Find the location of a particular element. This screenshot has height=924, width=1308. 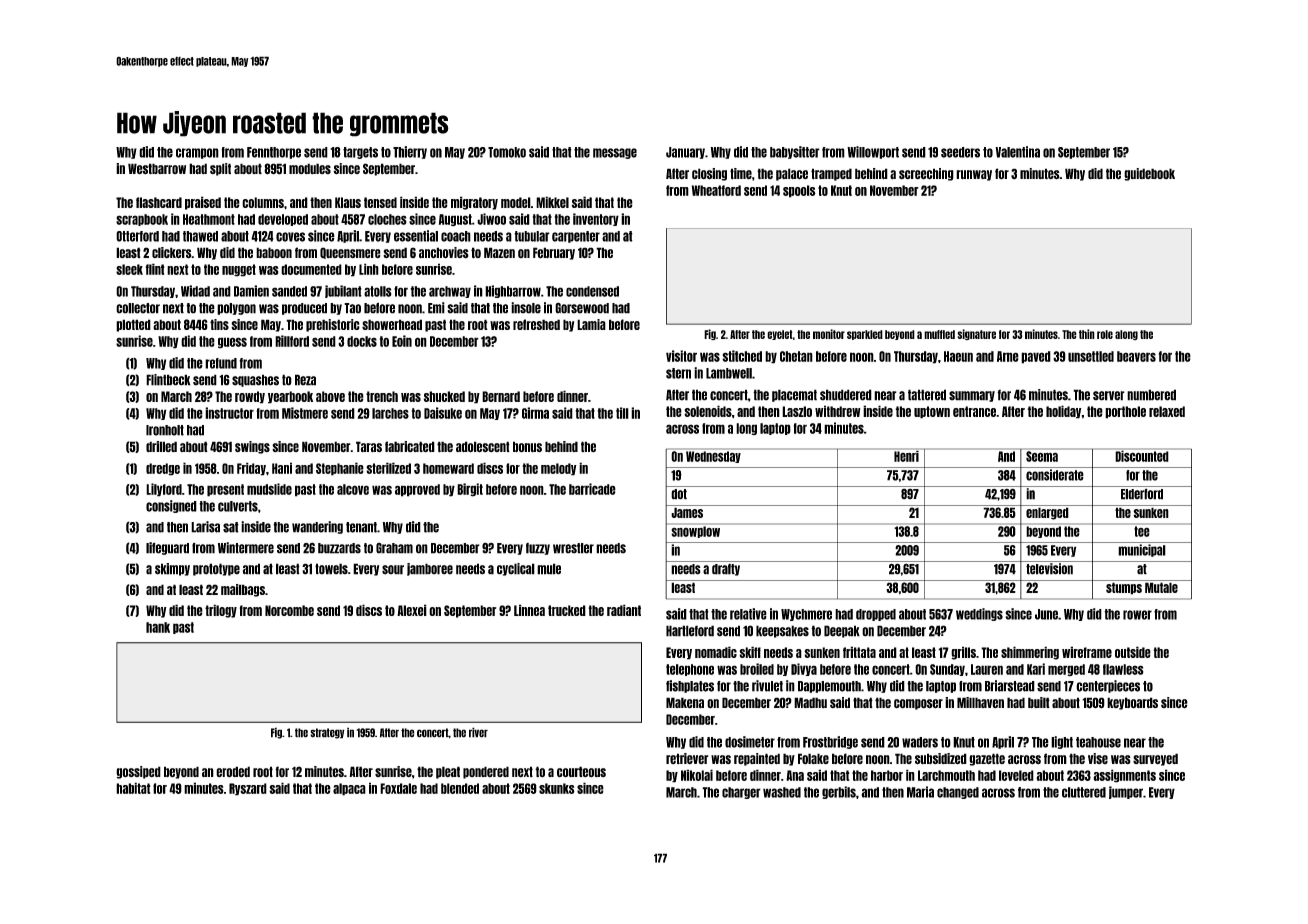

Valentina is located at coordinates (1017, 152).
